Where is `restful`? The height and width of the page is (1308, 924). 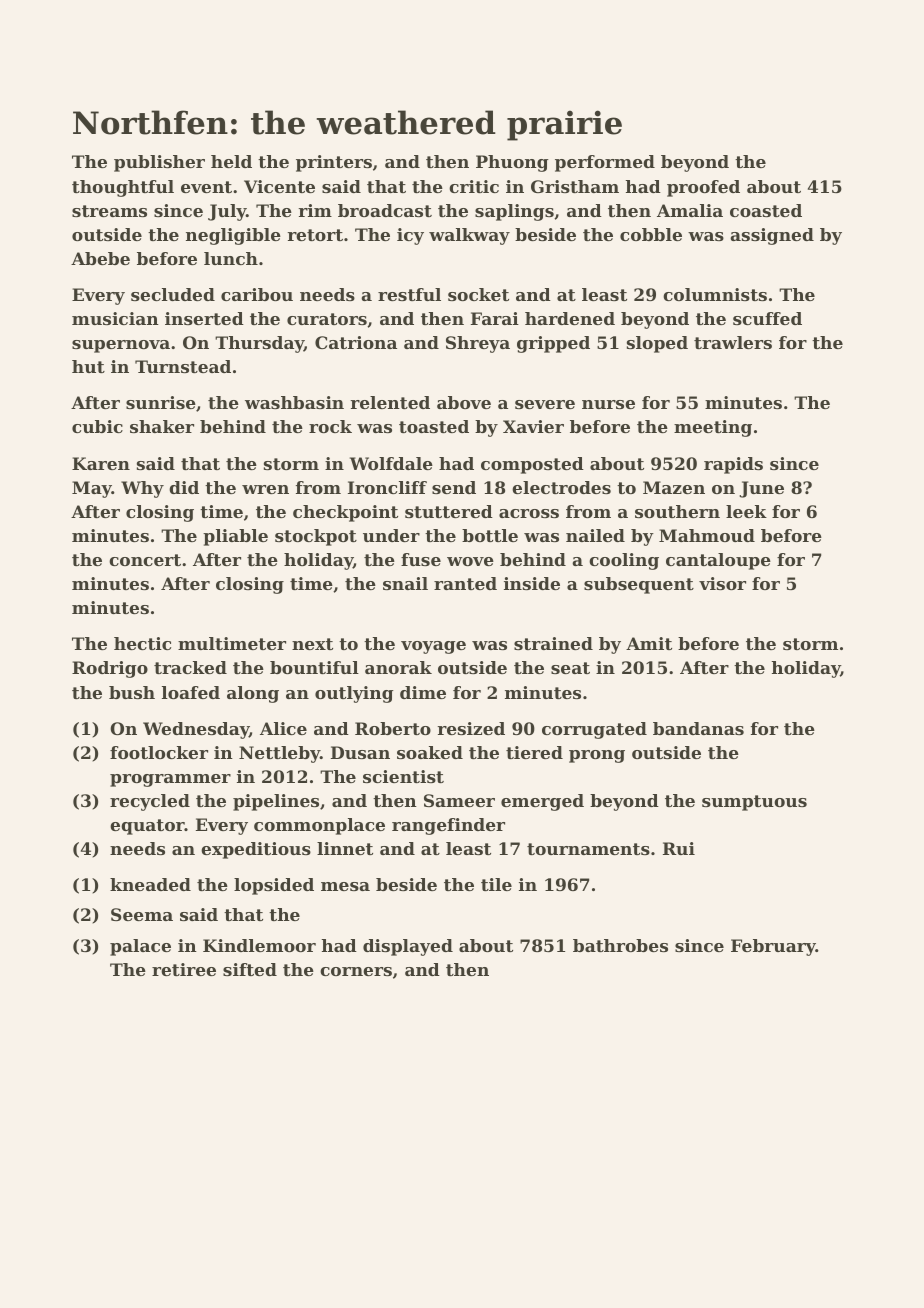 restful is located at coordinates (409, 294).
